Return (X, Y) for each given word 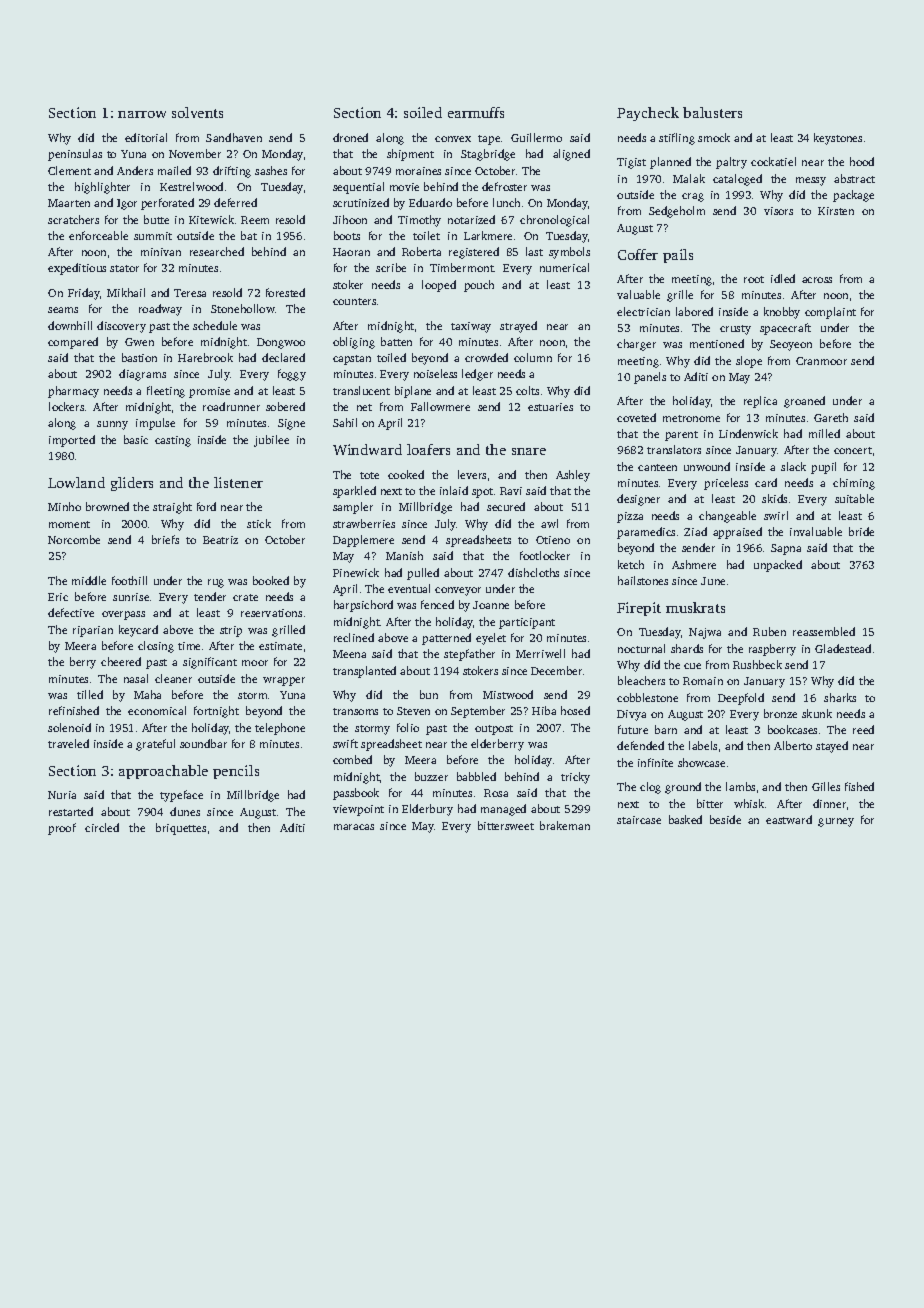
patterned (446, 639)
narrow (142, 114)
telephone (280, 729)
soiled (423, 112)
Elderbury (427, 810)
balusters (712, 112)
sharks (840, 697)
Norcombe (74, 539)
